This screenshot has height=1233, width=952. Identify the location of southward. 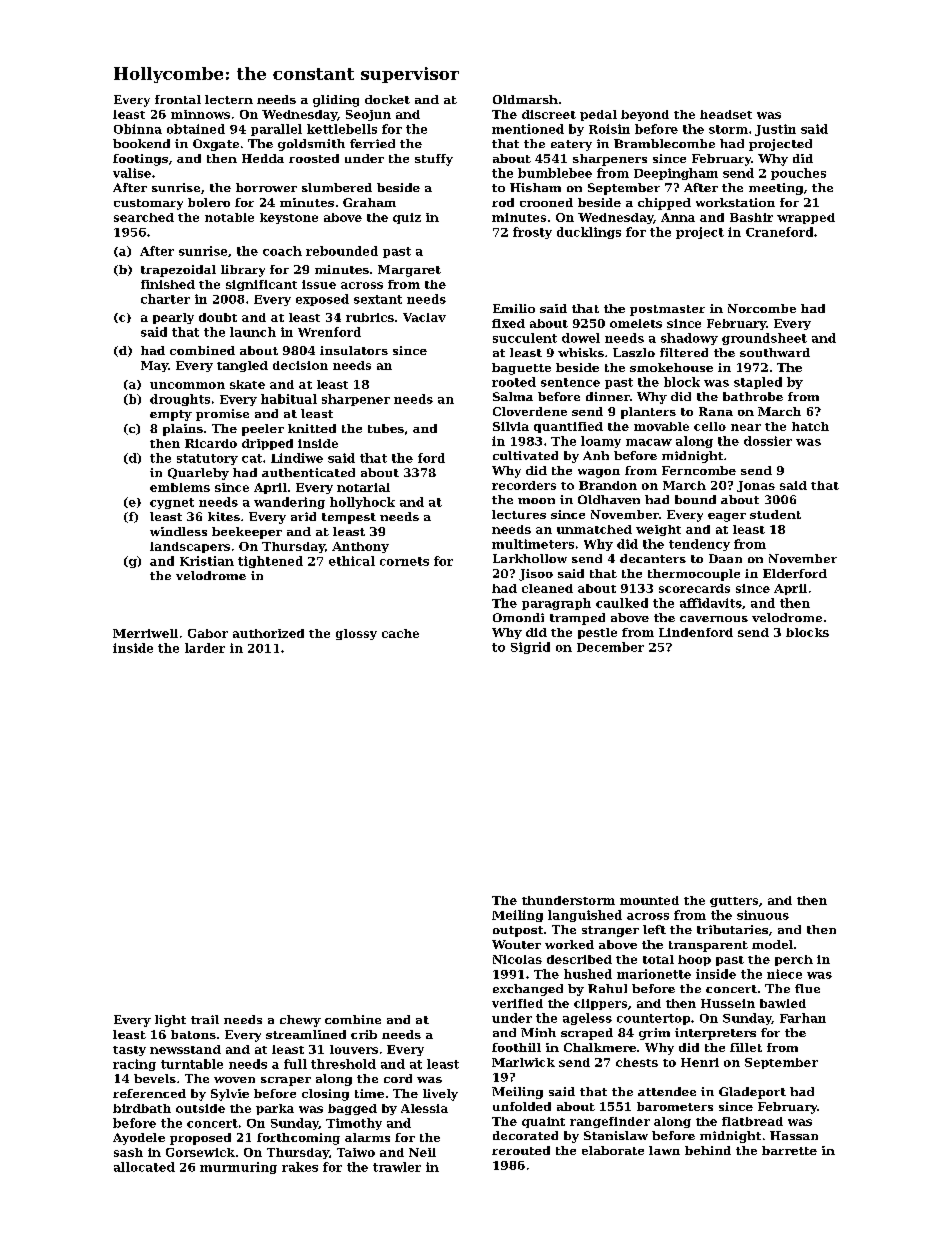
(775, 352).
